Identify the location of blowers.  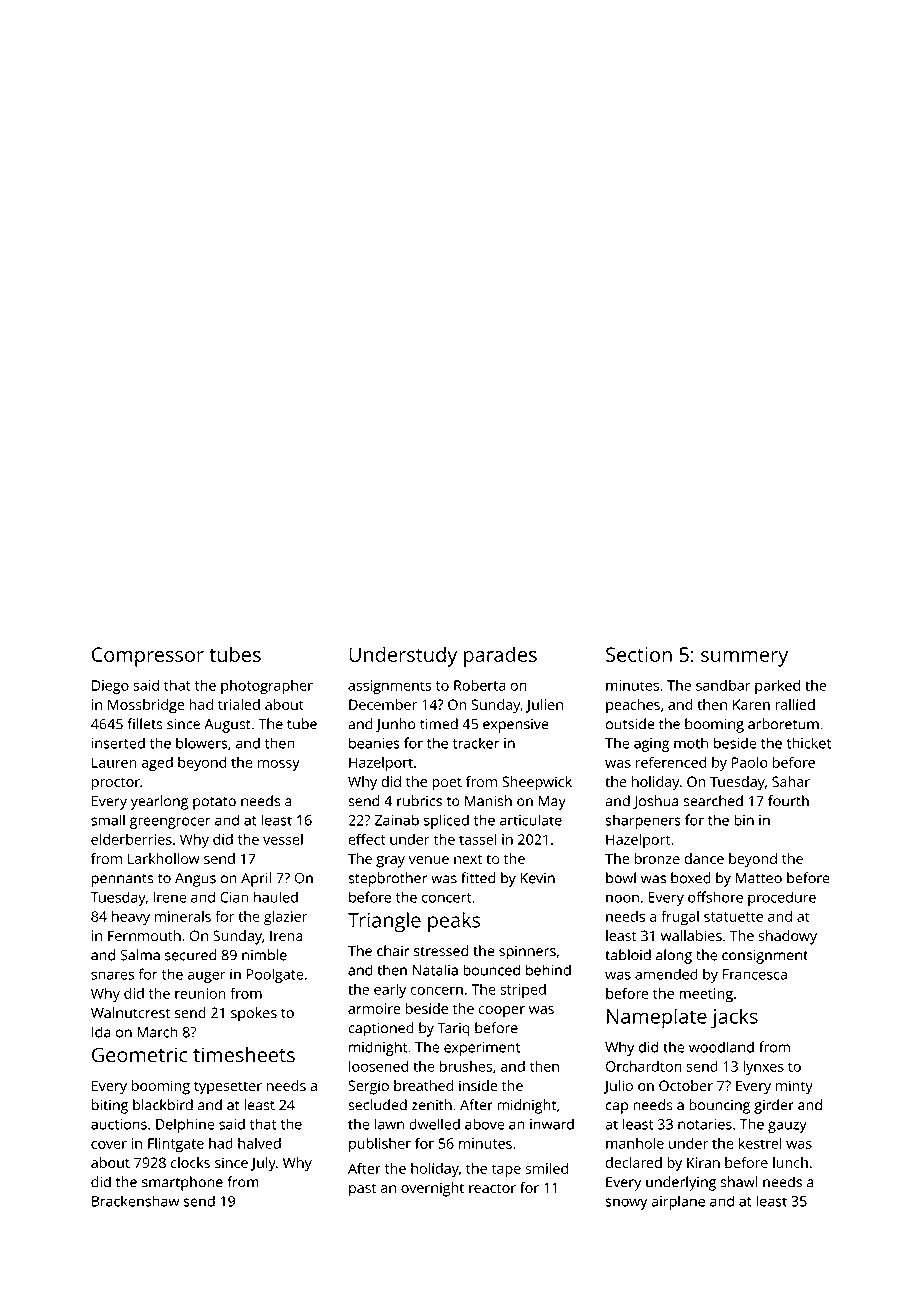
(202, 743).
